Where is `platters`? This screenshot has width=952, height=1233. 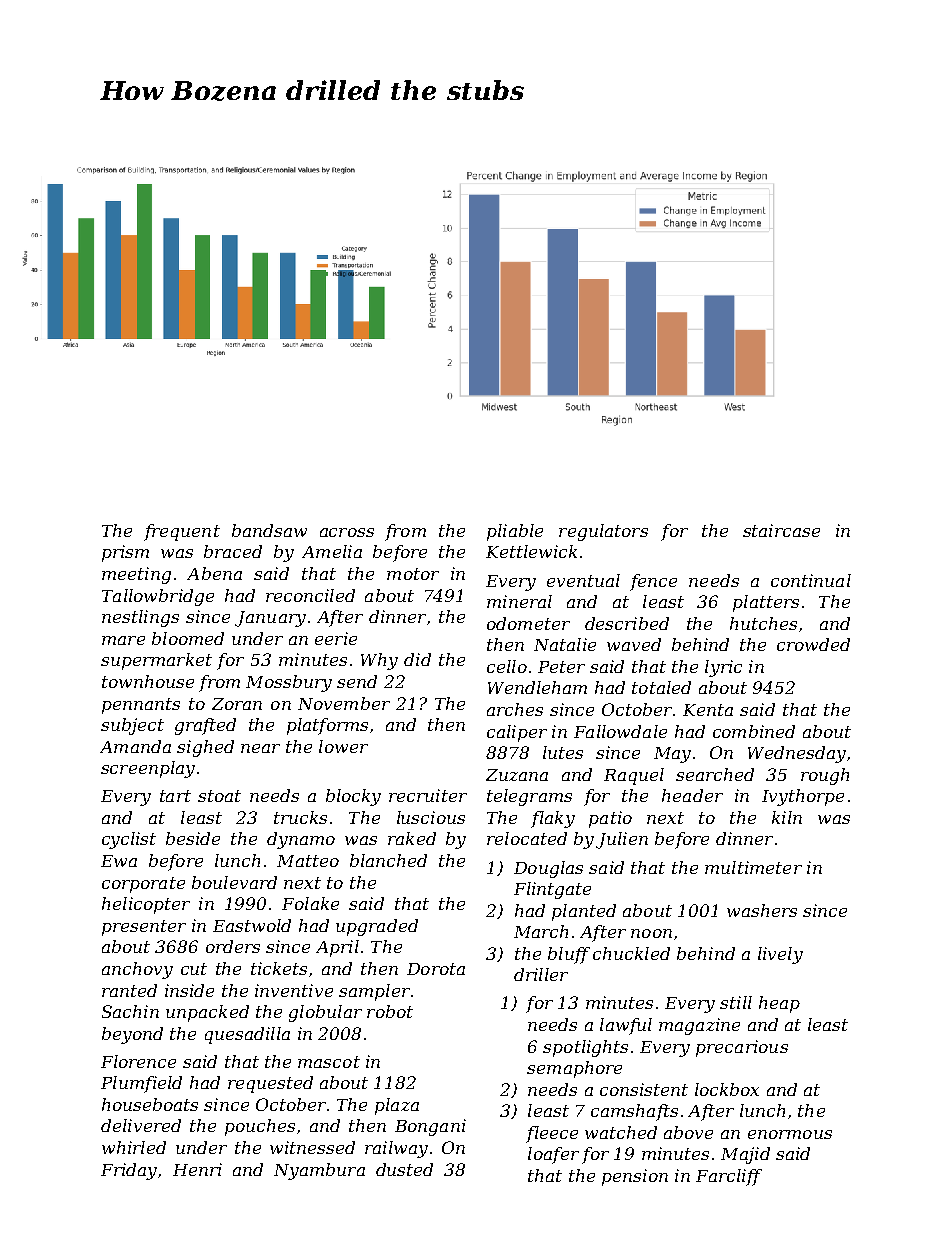 platters is located at coordinates (766, 603).
